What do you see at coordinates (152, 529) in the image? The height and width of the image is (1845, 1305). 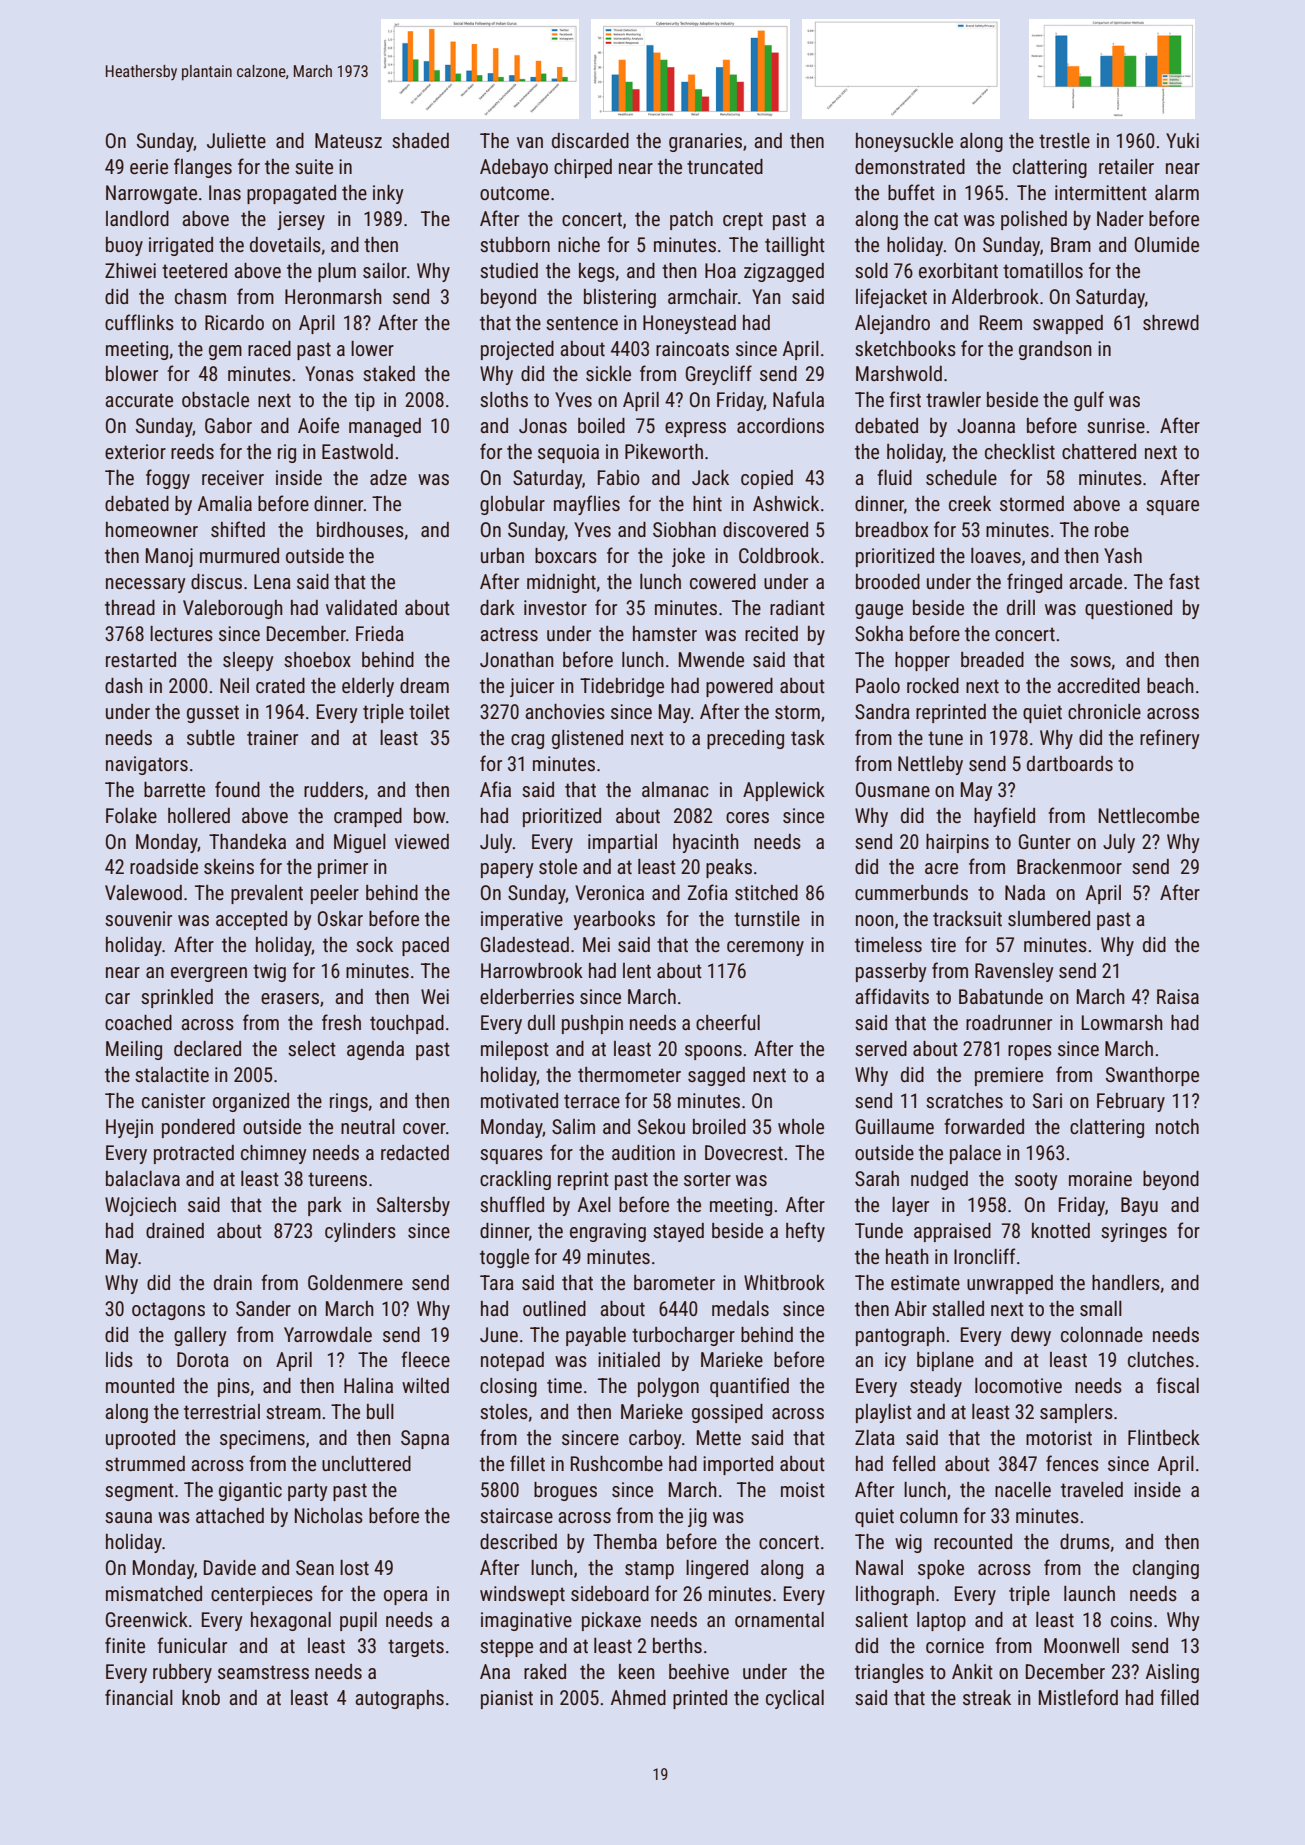 I see `homeowner` at bounding box center [152, 529].
